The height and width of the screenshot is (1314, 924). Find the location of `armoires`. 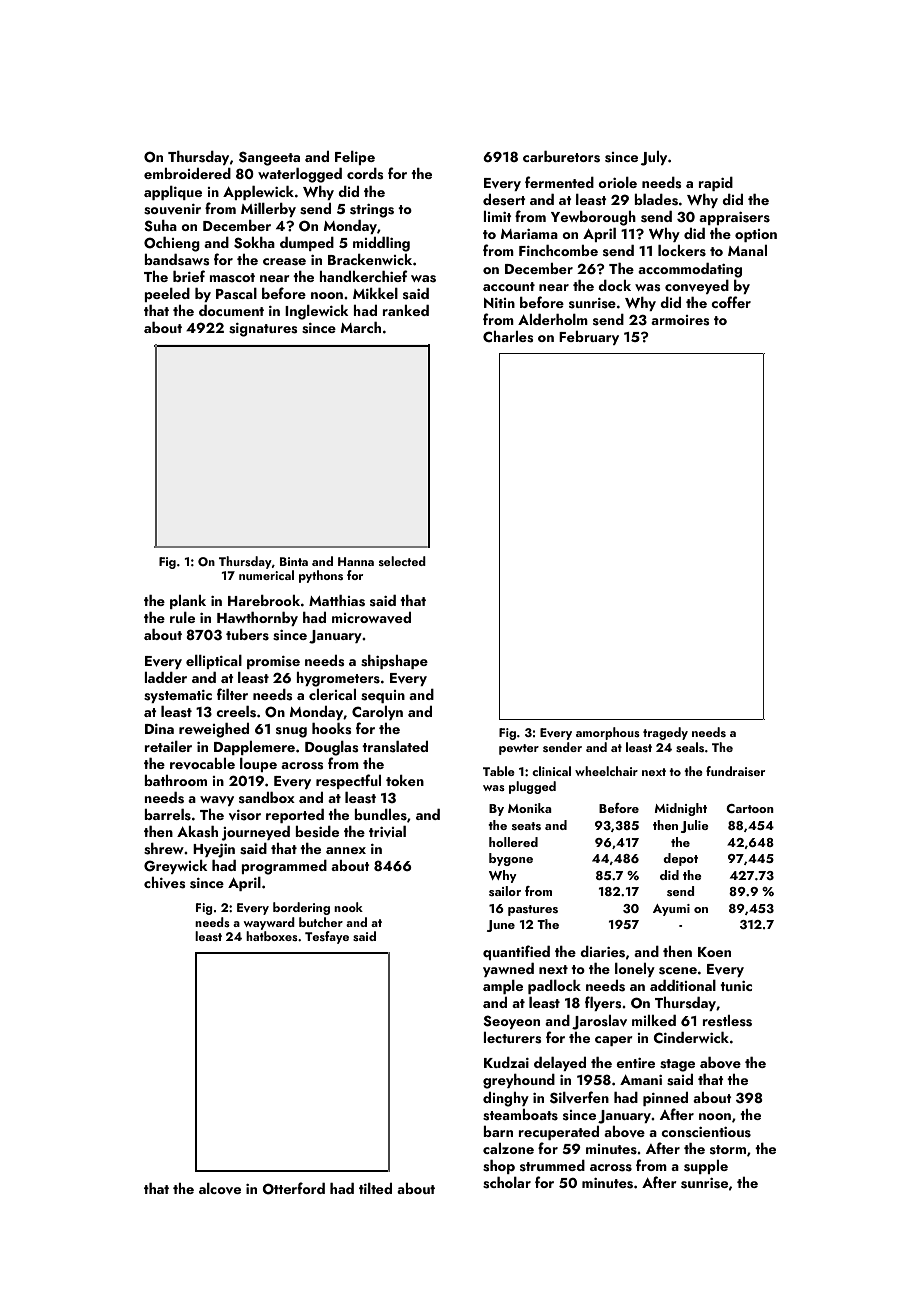

armoires is located at coordinates (680, 320).
